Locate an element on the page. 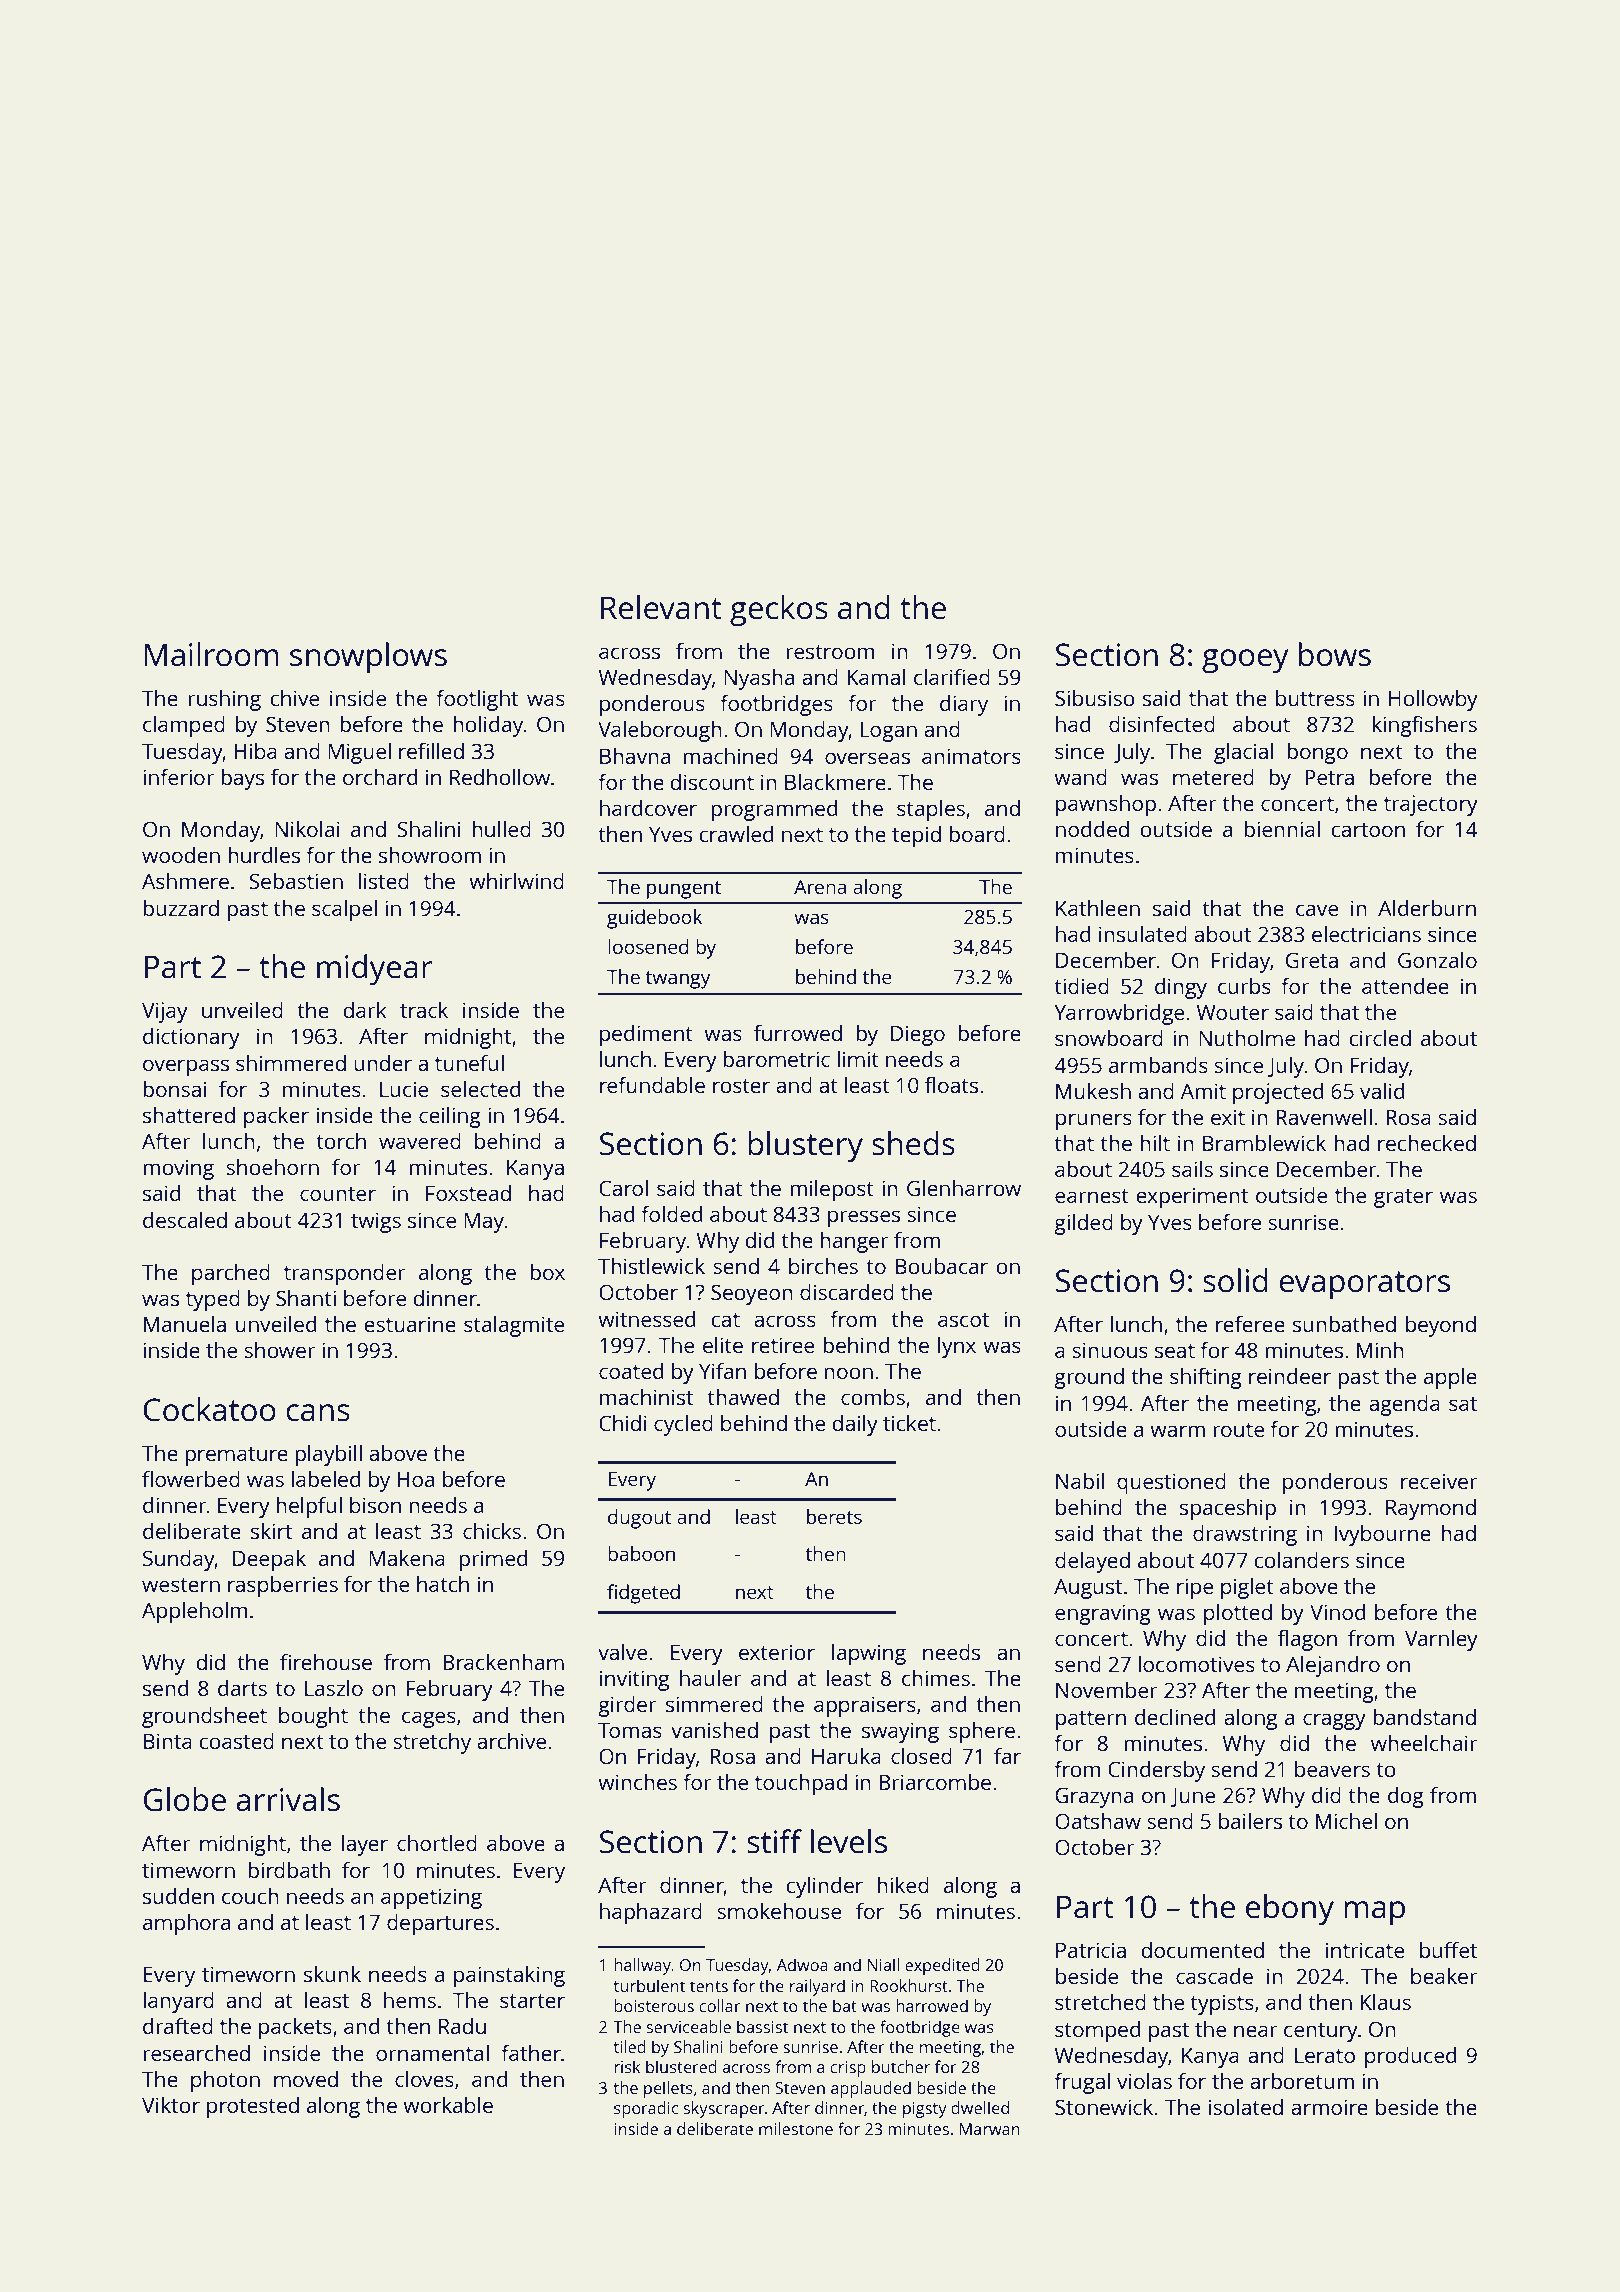  Cockatoo is located at coordinates (210, 1409).
